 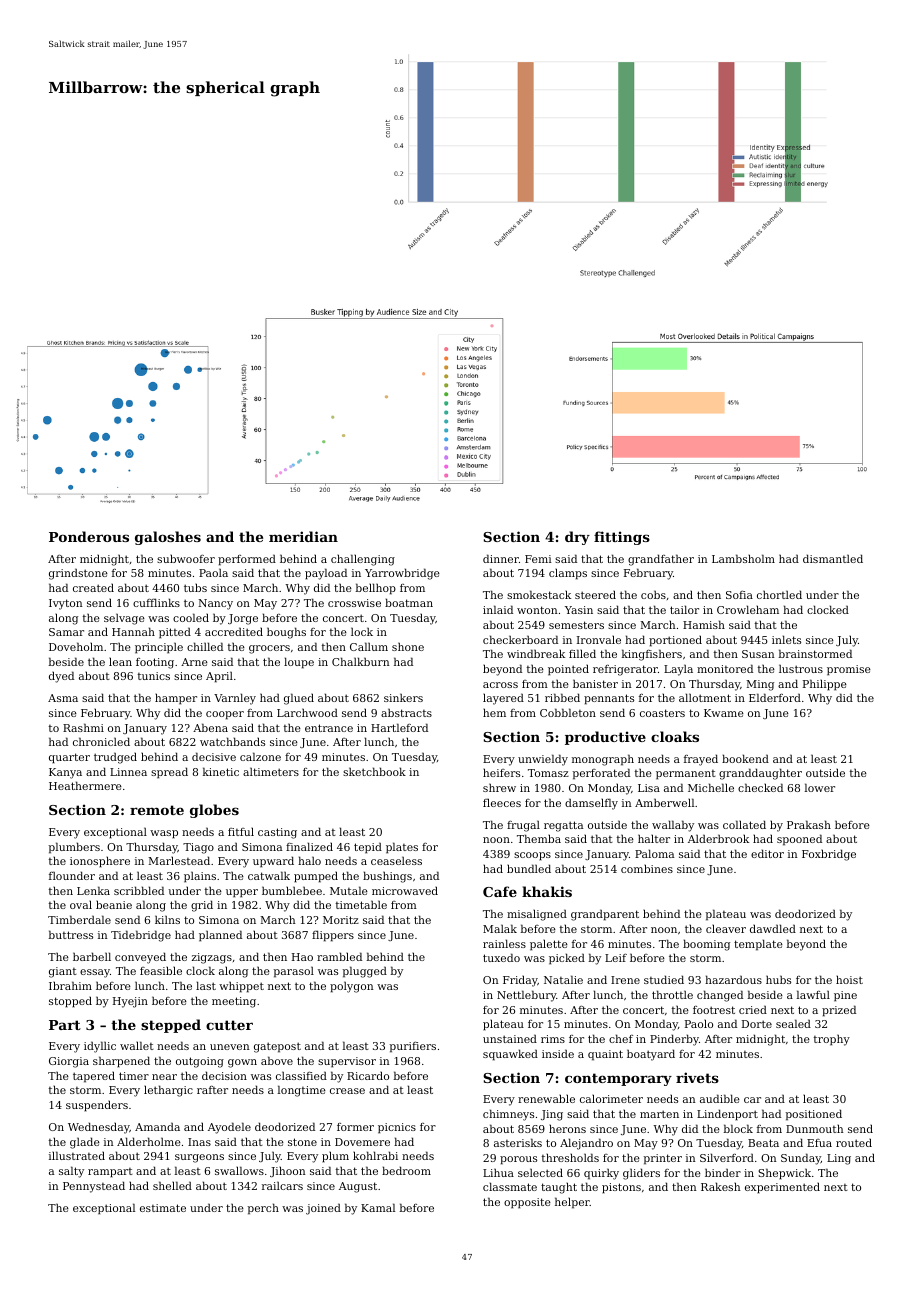 I want to click on hoist, so click(x=849, y=979).
